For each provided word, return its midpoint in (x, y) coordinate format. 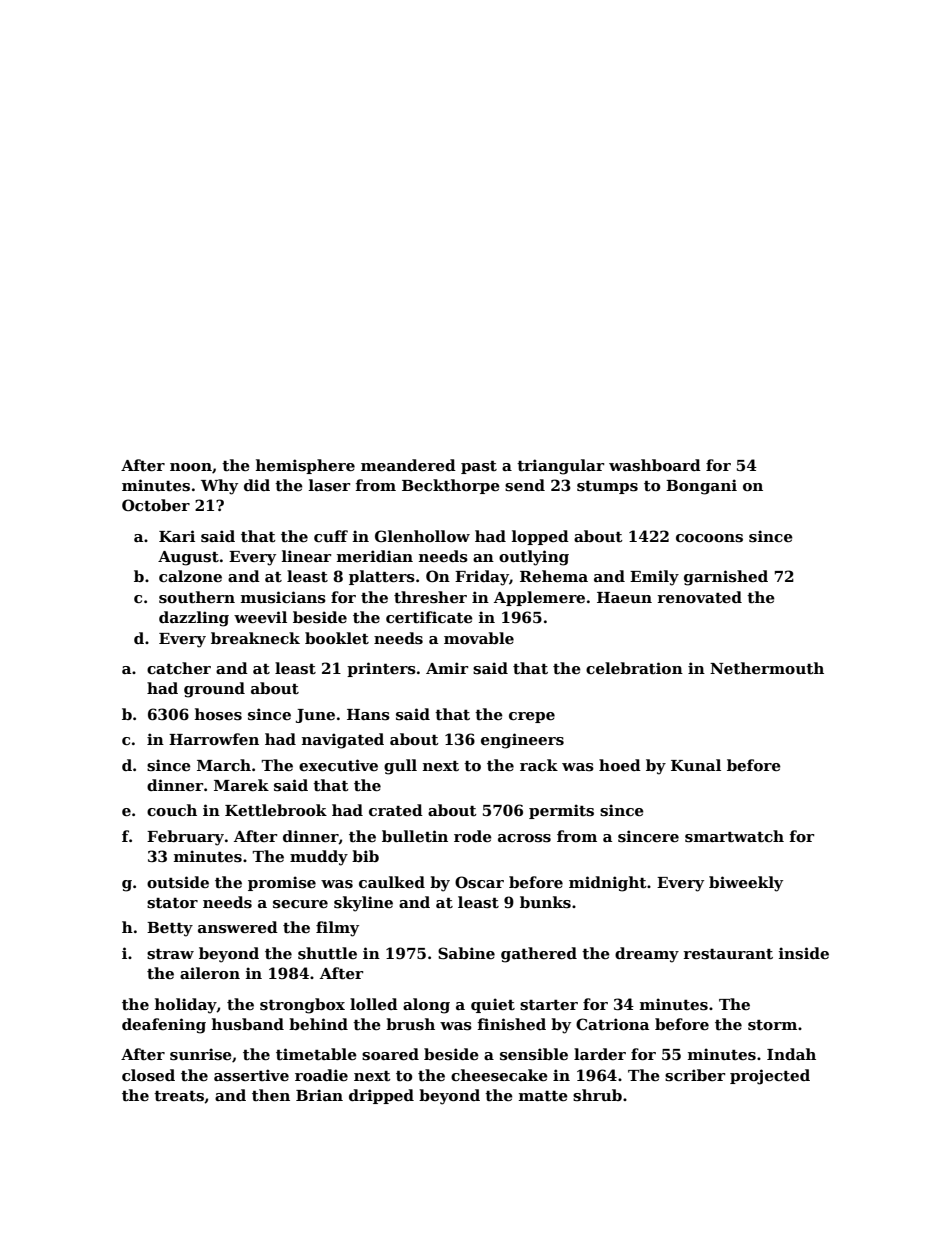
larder (600, 1054)
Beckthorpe (451, 486)
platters (382, 577)
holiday (186, 1006)
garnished (726, 578)
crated (396, 810)
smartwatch (734, 836)
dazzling (194, 619)
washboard (655, 465)
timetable (316, 1054)
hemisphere (305, 466)
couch (172, 810)
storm (772, 1025)
